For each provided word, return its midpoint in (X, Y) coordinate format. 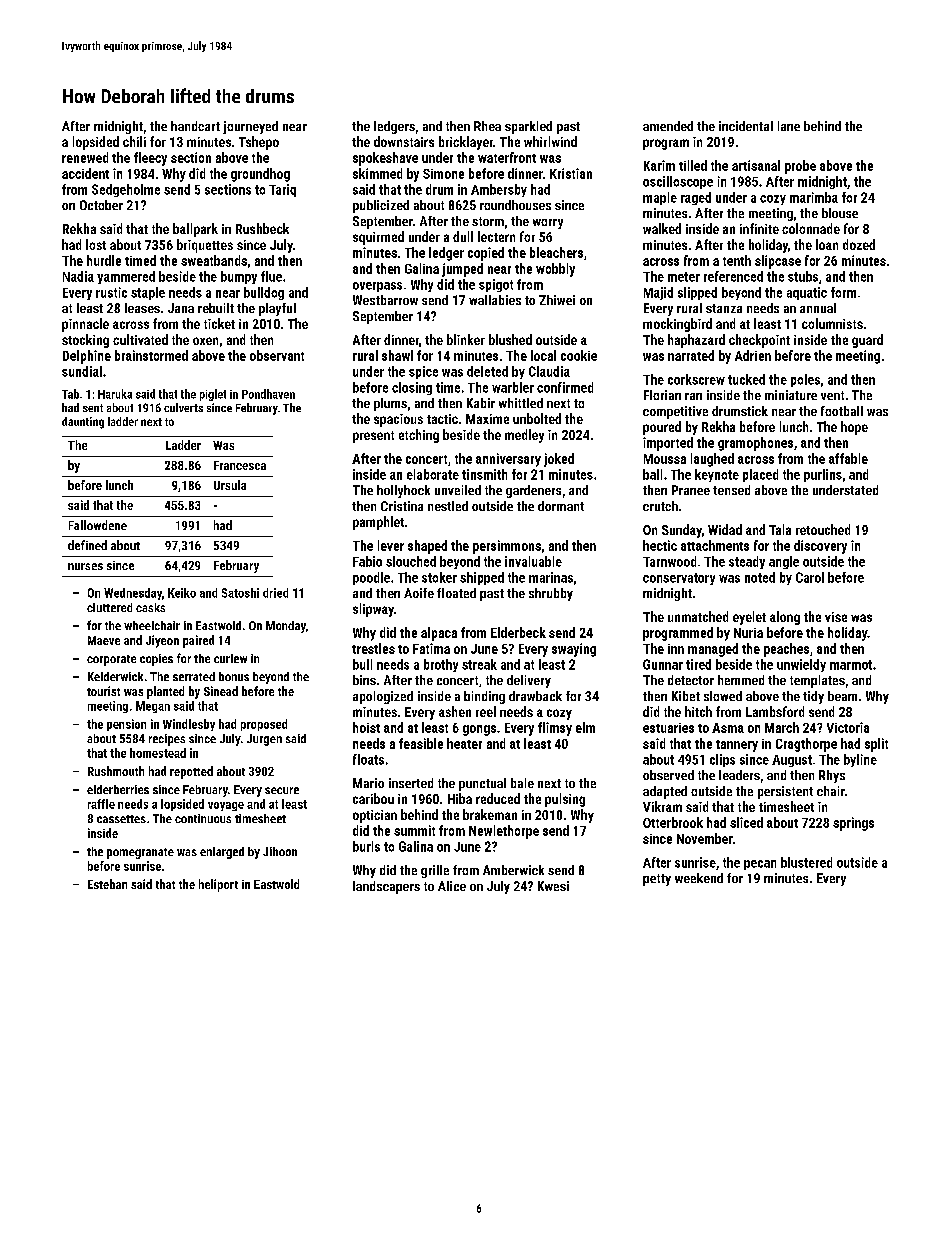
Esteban (107, 884)
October (101, 205)
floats (368, 759)
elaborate (433, 474)
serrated (194, 676)
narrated (691, 355)
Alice (452, 886)
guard (867, 341)
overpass (377, 287)
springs (853, 824)
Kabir (481, 403)
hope (854, 428)
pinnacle (85, 325)
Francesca (240, 465)
